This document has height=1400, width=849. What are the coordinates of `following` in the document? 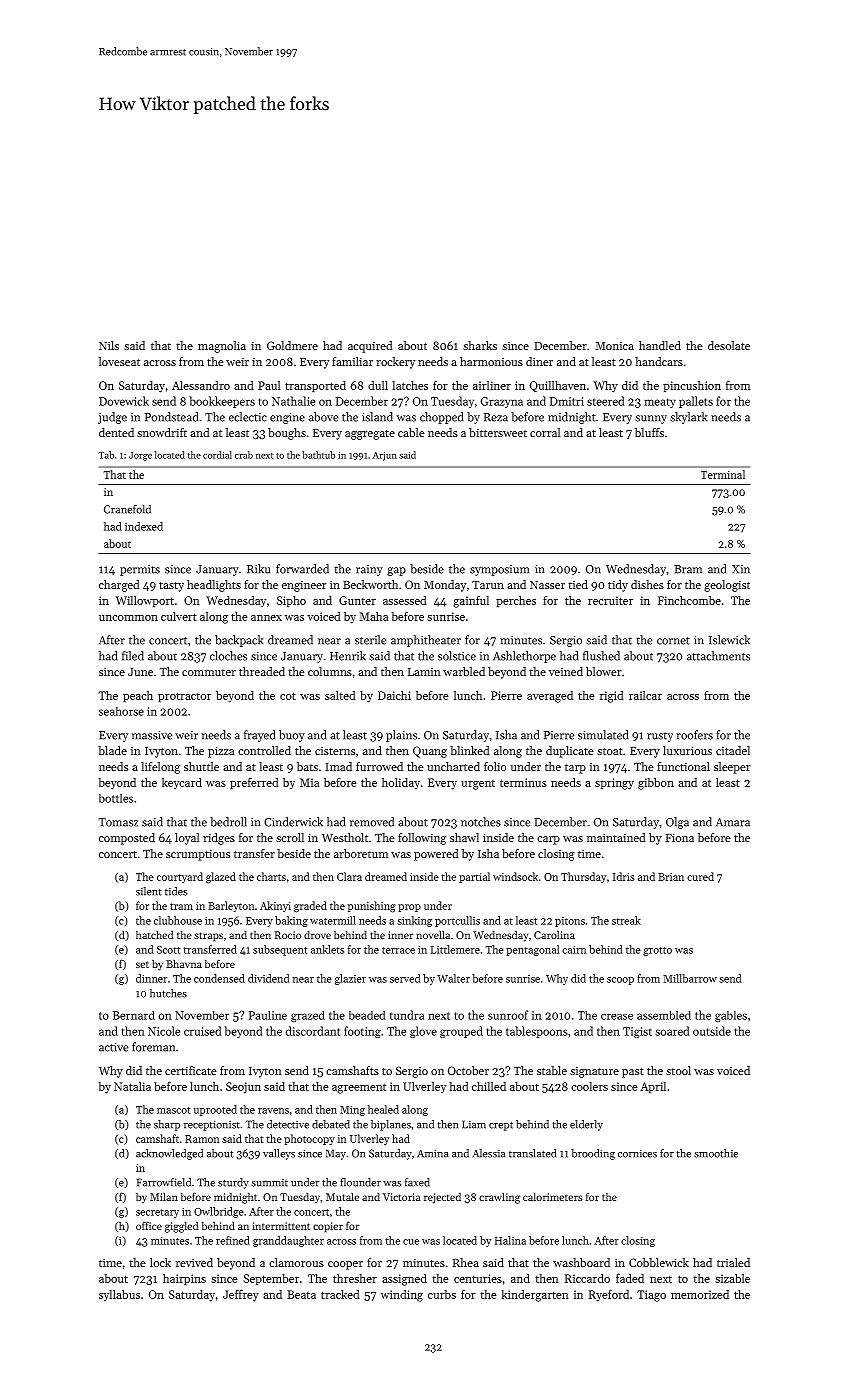 It's located at (422, 839).
